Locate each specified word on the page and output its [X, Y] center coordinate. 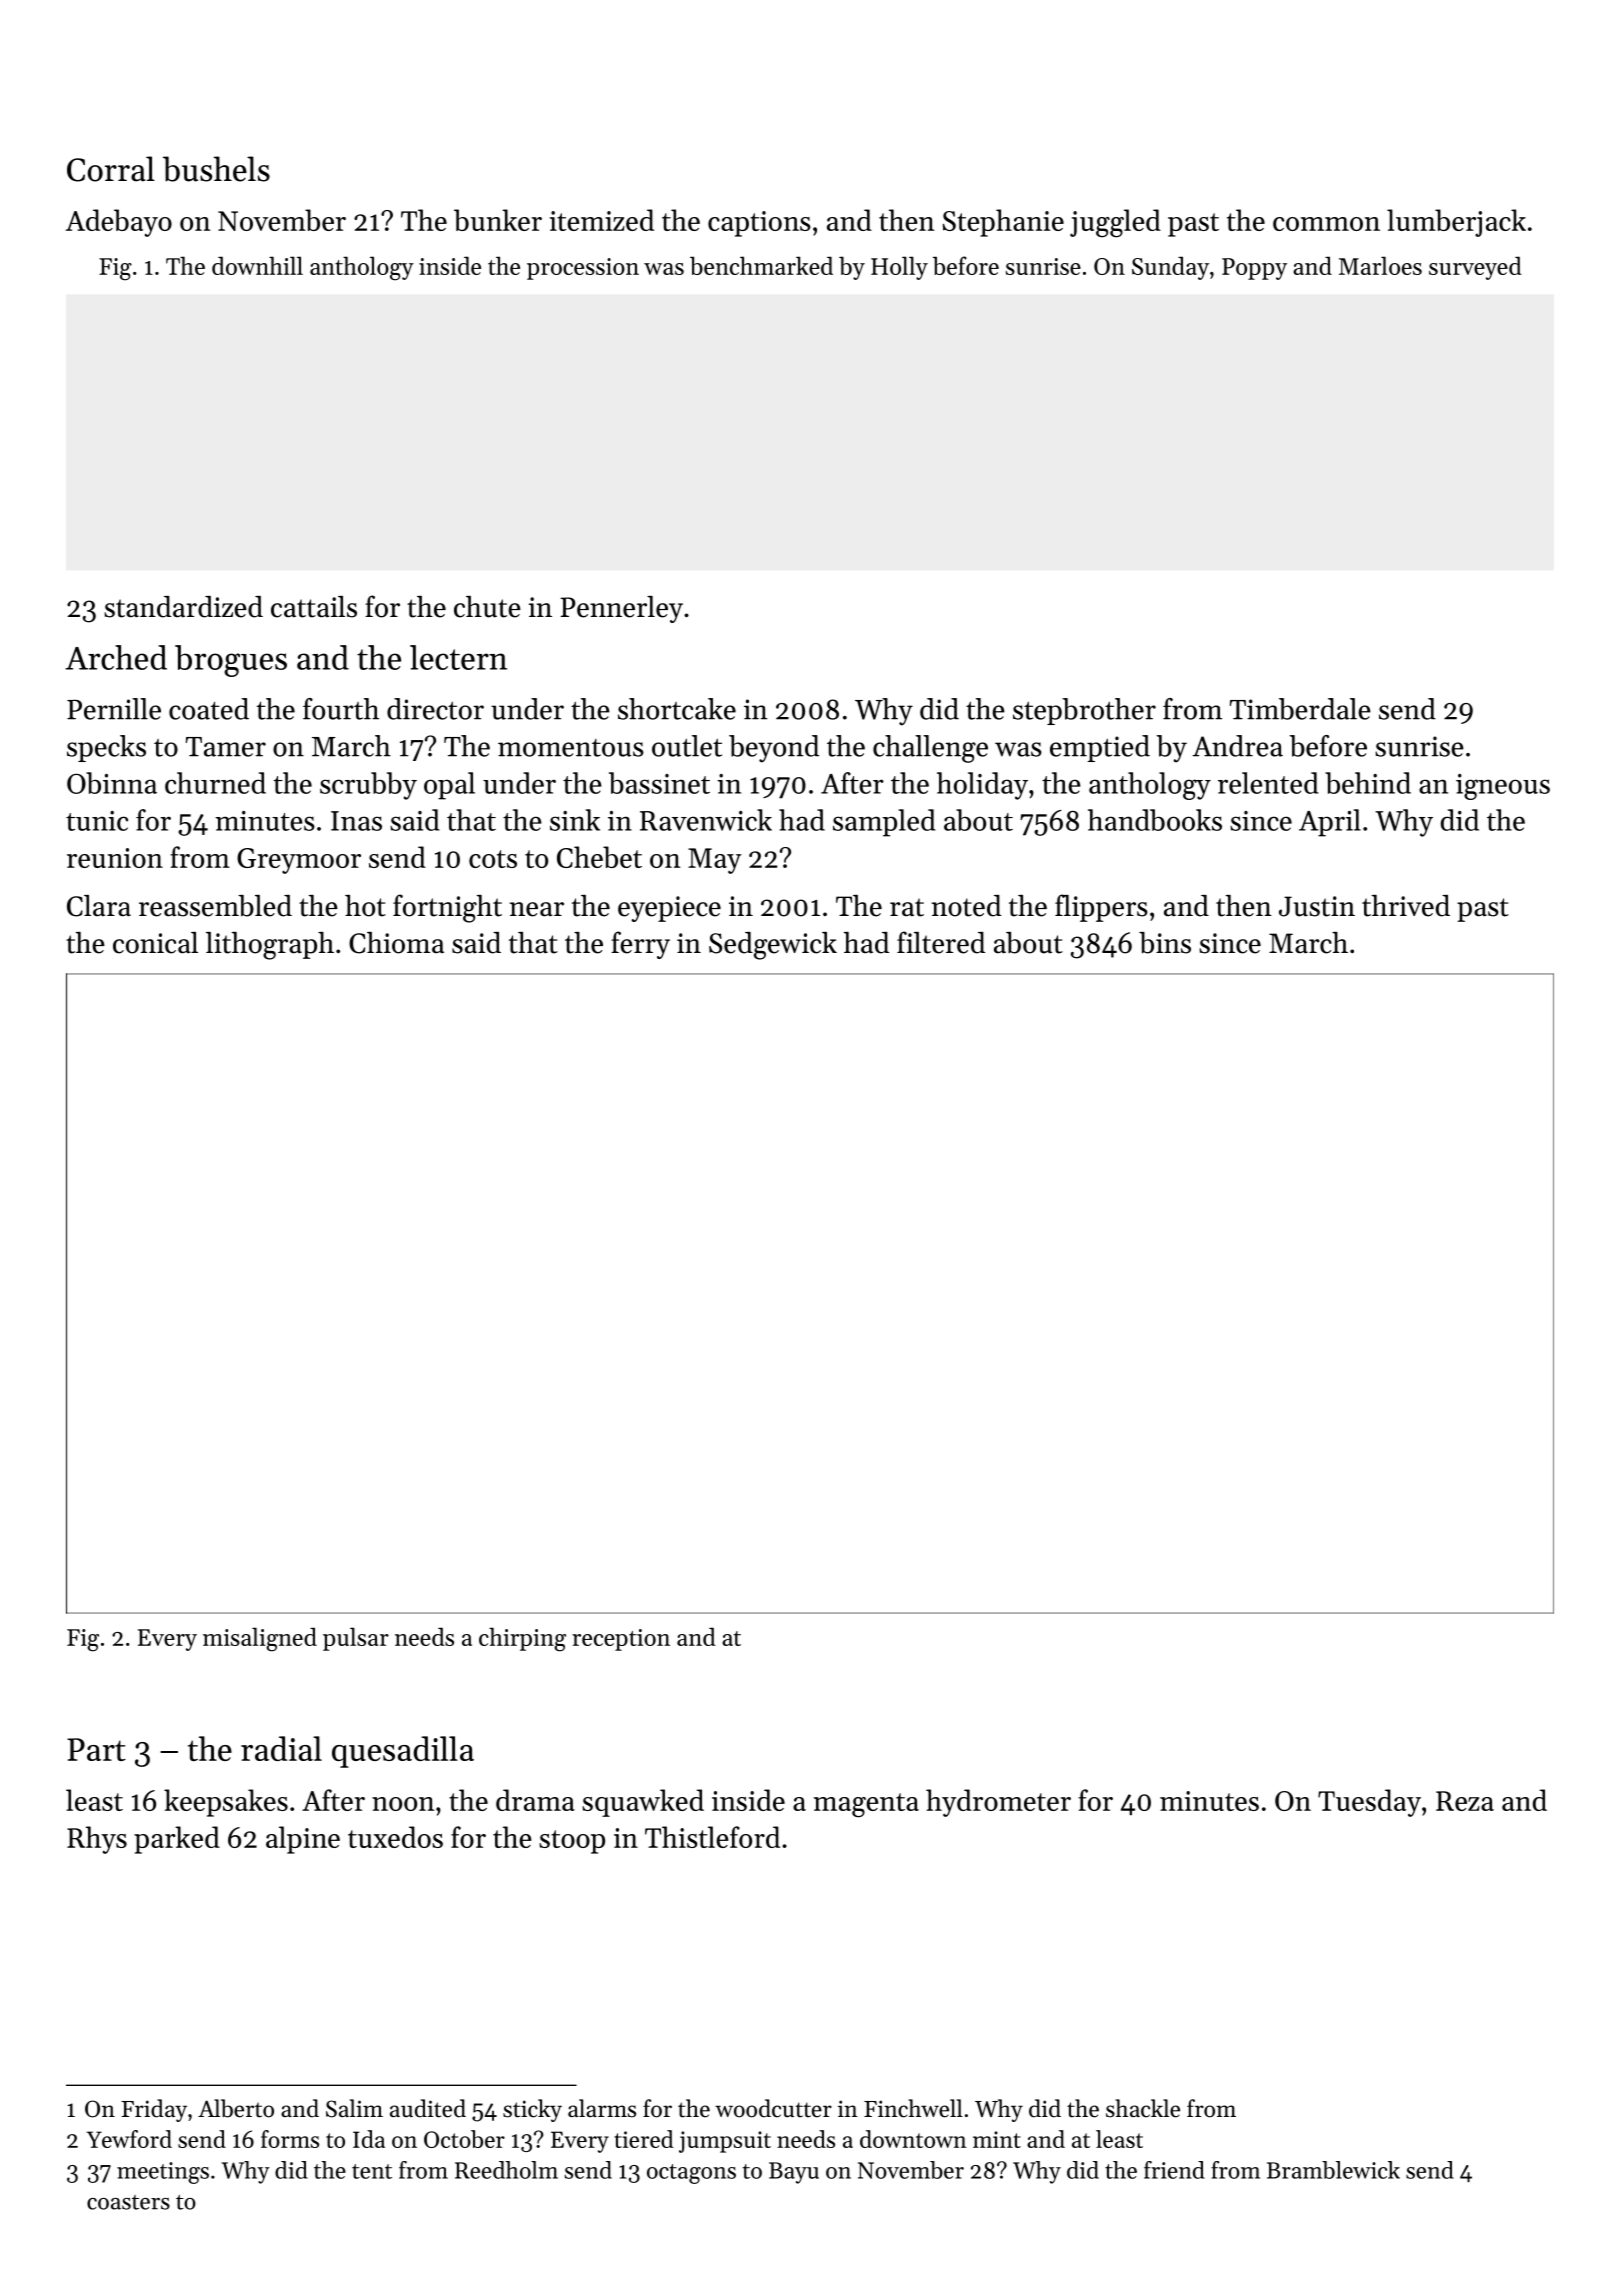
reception [621, 1640]
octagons [691, 2174]
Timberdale [1300, 709]
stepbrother [1084, 711]
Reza [1465, 1801]
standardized [183, 607]
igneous [1503, 787]
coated [209, 709]
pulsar [356, 1639]
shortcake [677, 709]
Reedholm [506, 2170]
